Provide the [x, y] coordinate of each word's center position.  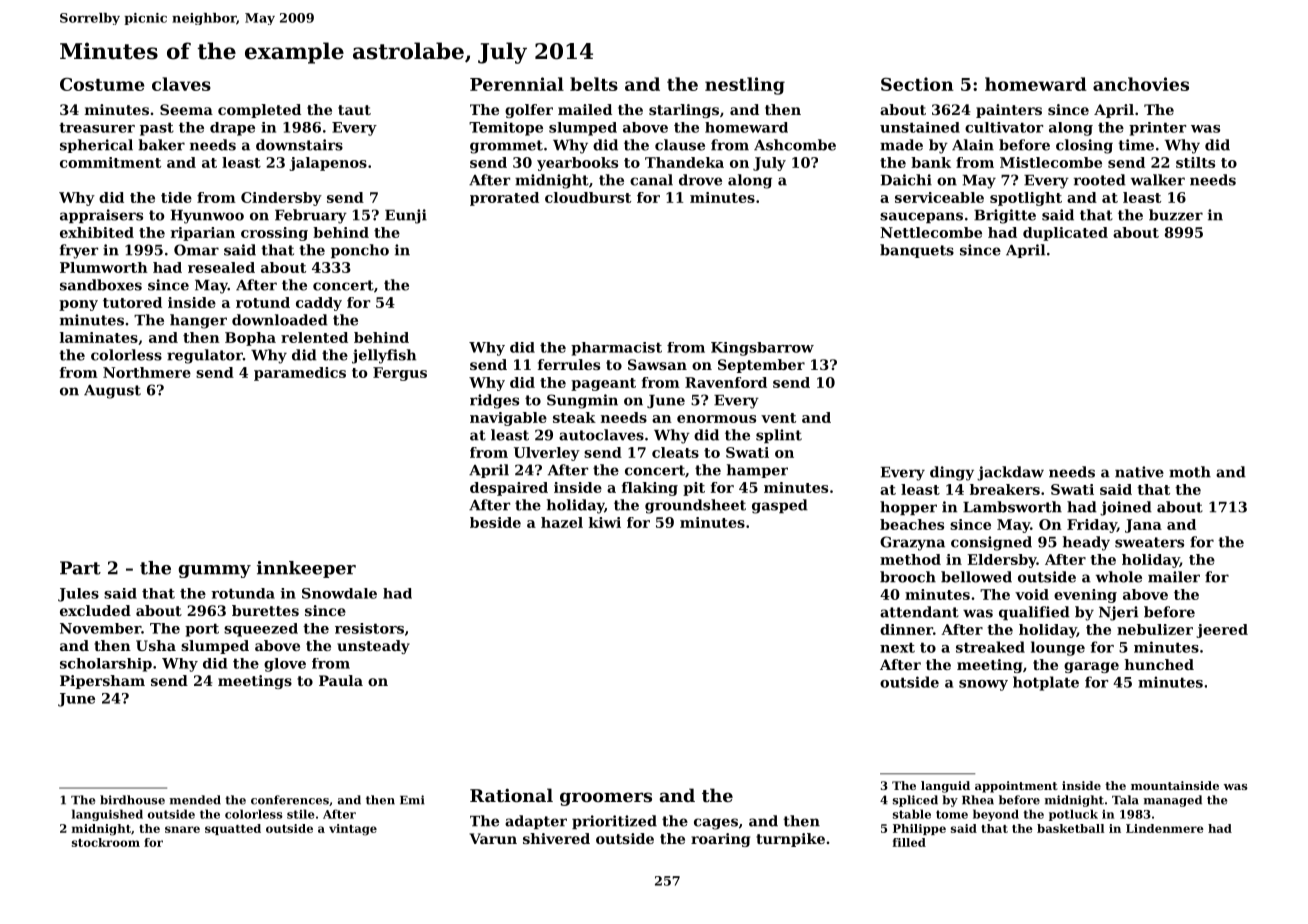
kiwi [605, 522]
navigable [508, 419]
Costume [102, 84]
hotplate [1046, 683]
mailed [585, 109]
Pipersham [102, 682]
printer [1157, 129]
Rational [511, 795]
